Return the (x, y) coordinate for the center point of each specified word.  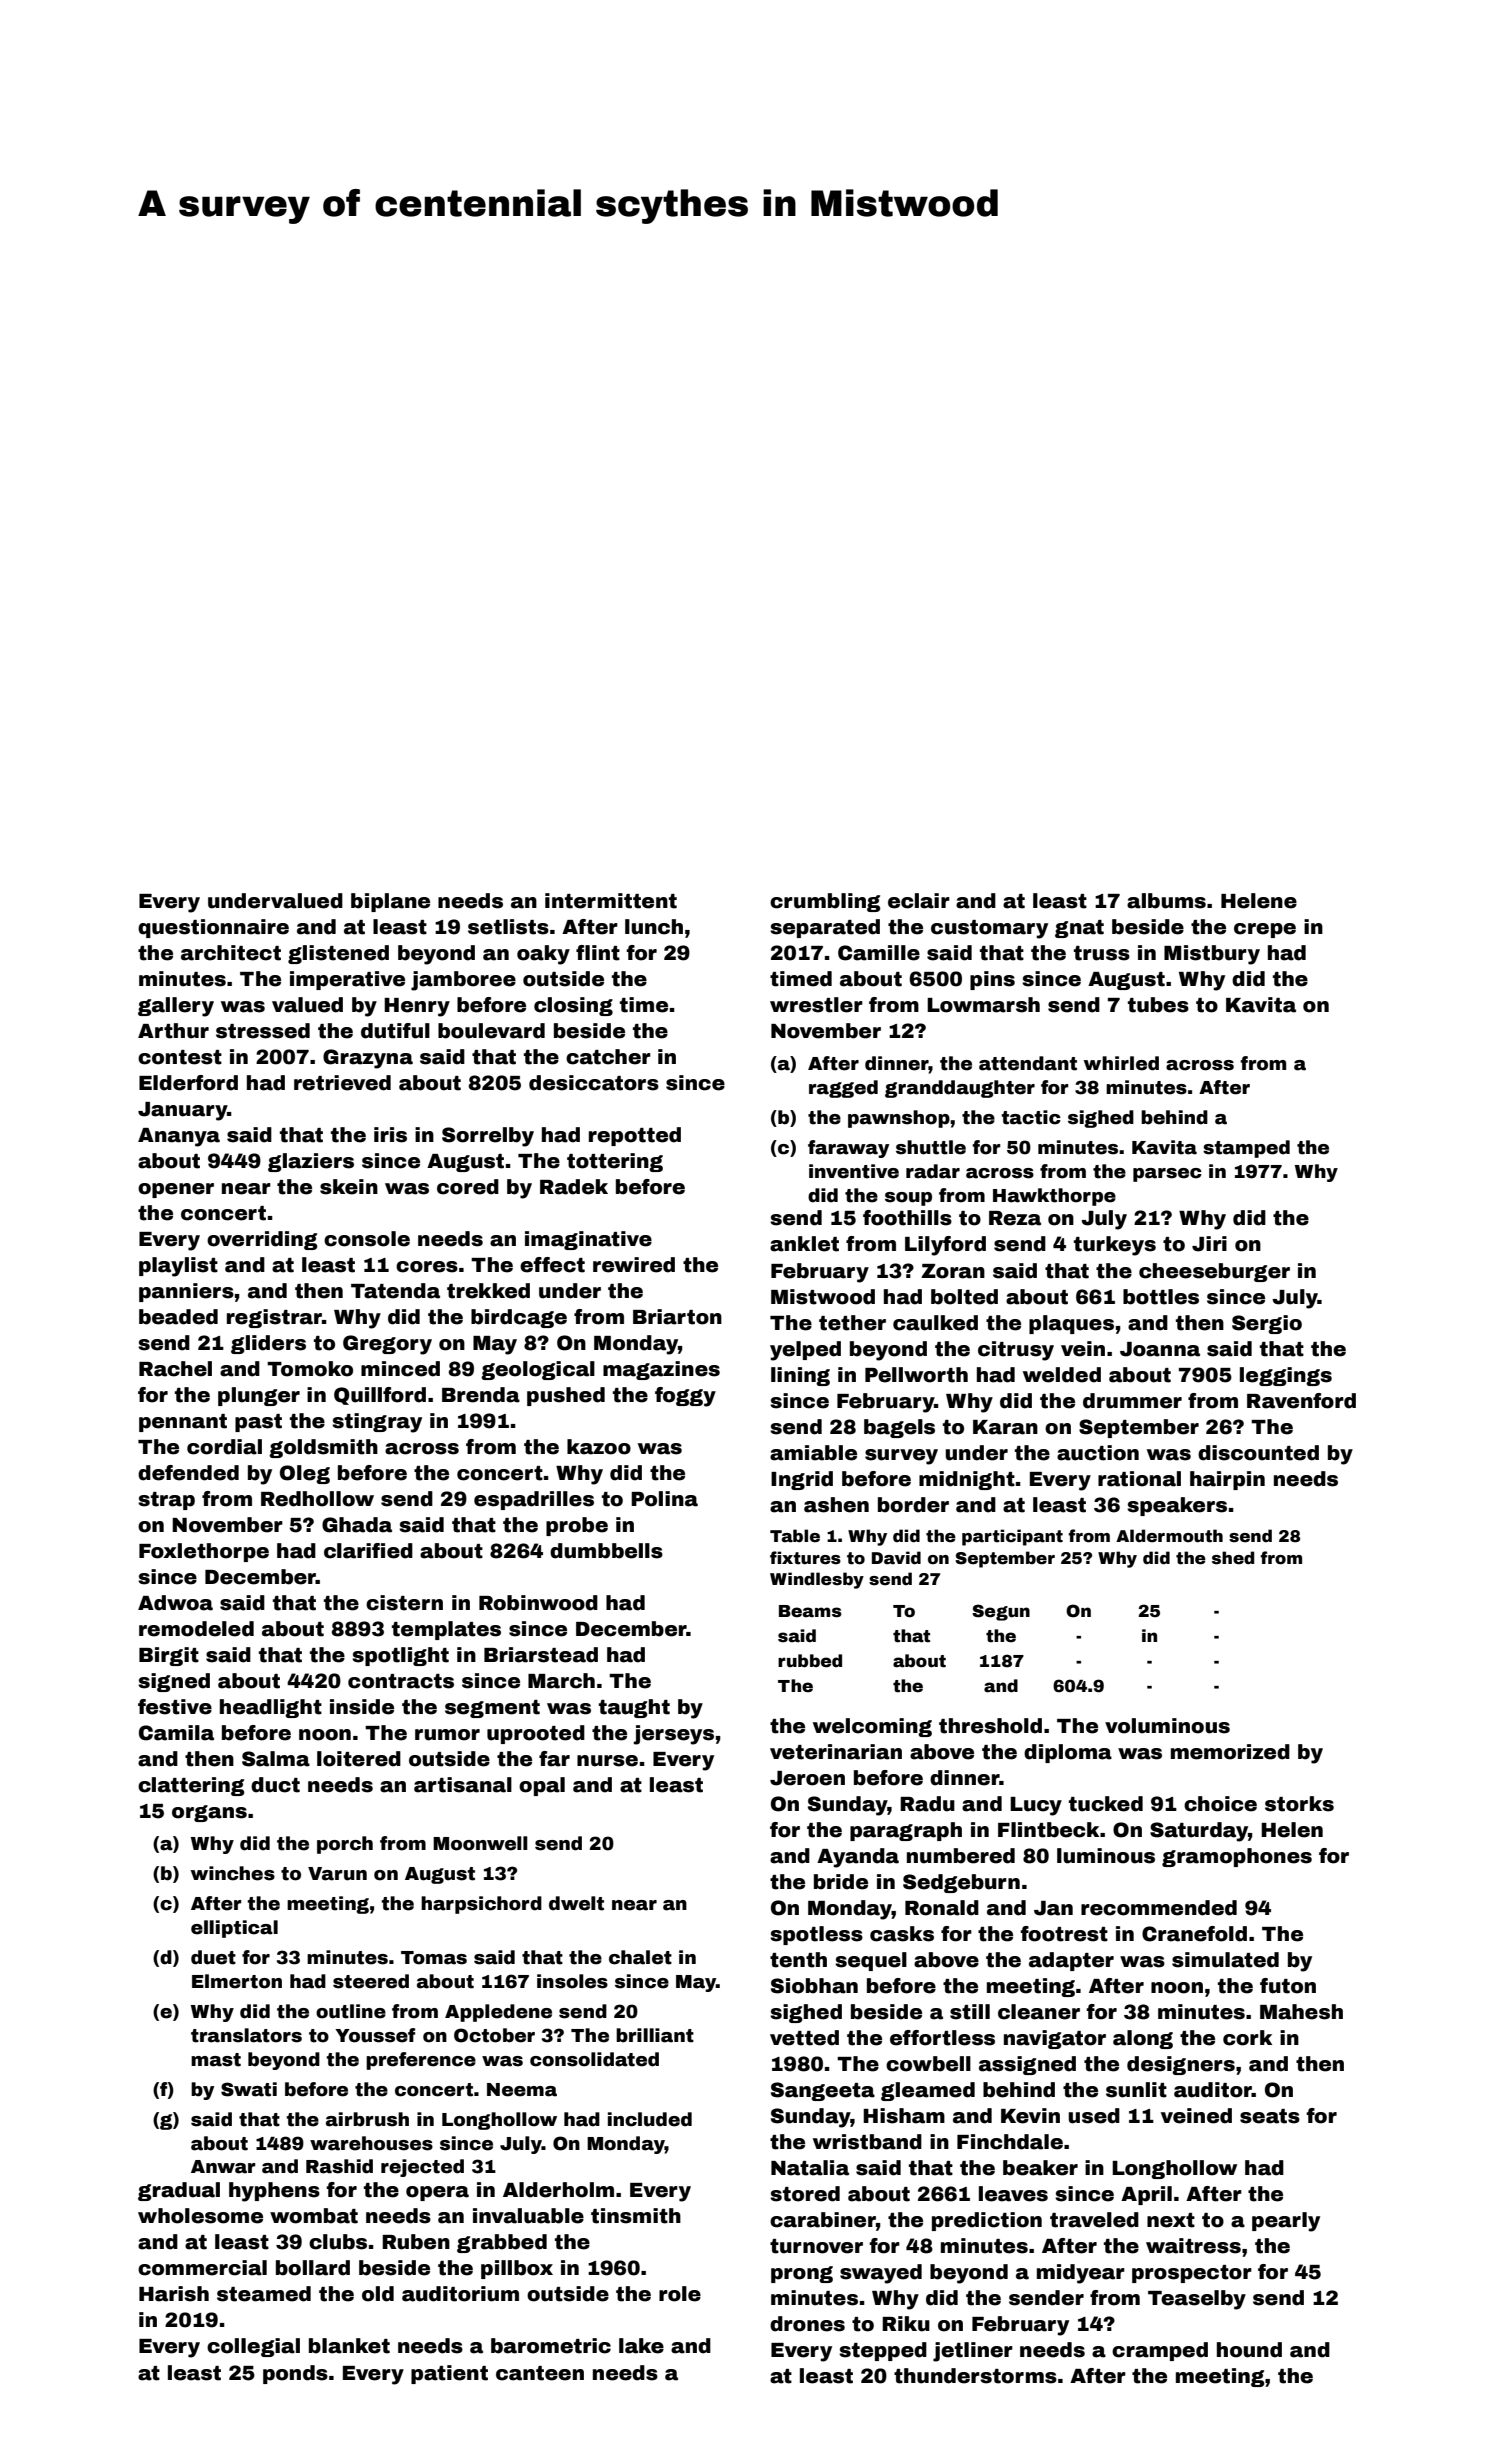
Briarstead (541, 1655)
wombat (314, 2216)
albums (1166, 901)
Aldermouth (1169, 1536)
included (650, 2119)
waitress (1193, 2246)
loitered (359, 1759)
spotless (816, 1935)
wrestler (816, 1005)
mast (216, 2060)
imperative (347, 980)
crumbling (825, 902)
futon (1288, 1986)
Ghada (357, 1525)
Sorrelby (488, 1137)
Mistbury (1212, 955)
